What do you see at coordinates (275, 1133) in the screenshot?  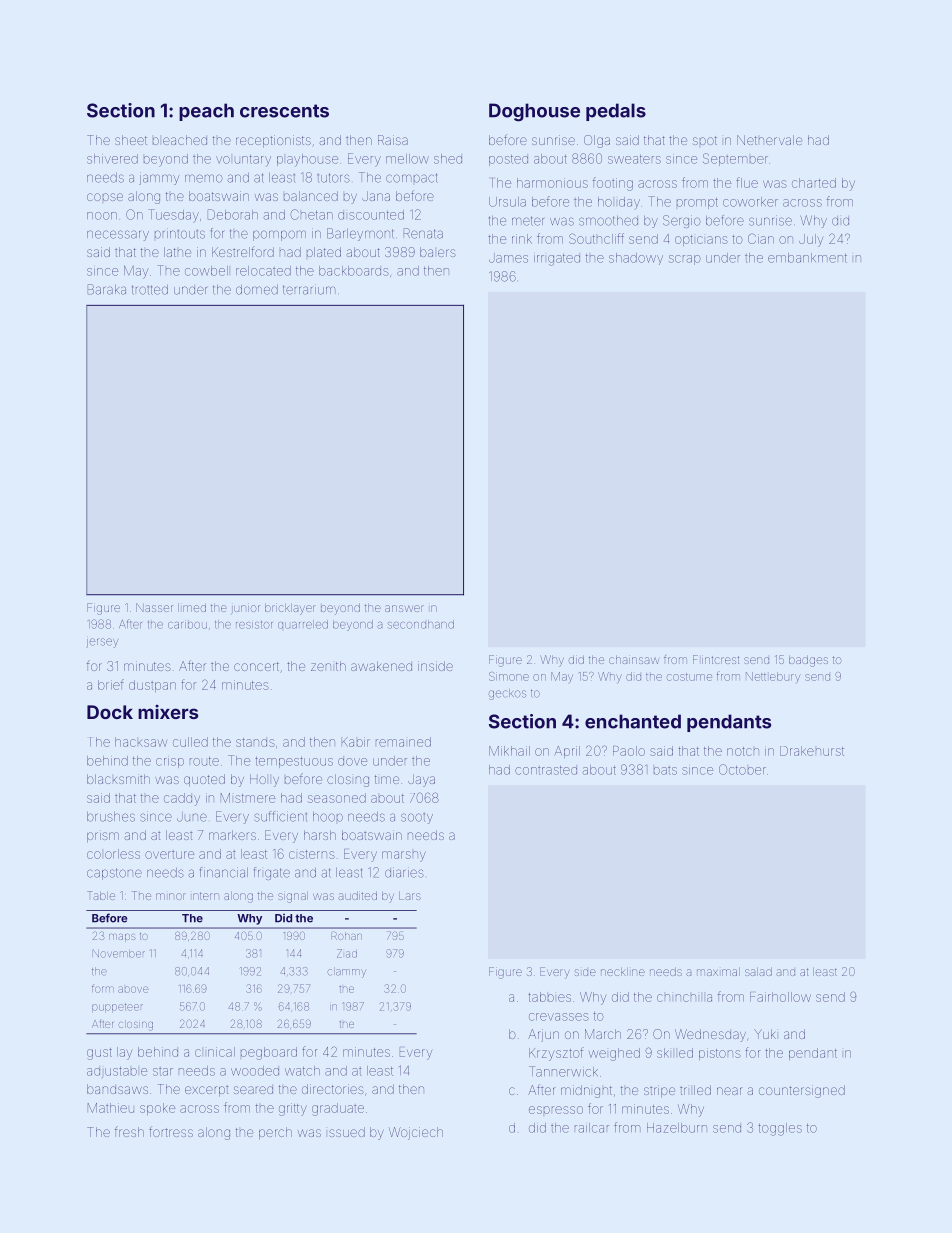 I see `perch` at bounding box center [275, 1133].
